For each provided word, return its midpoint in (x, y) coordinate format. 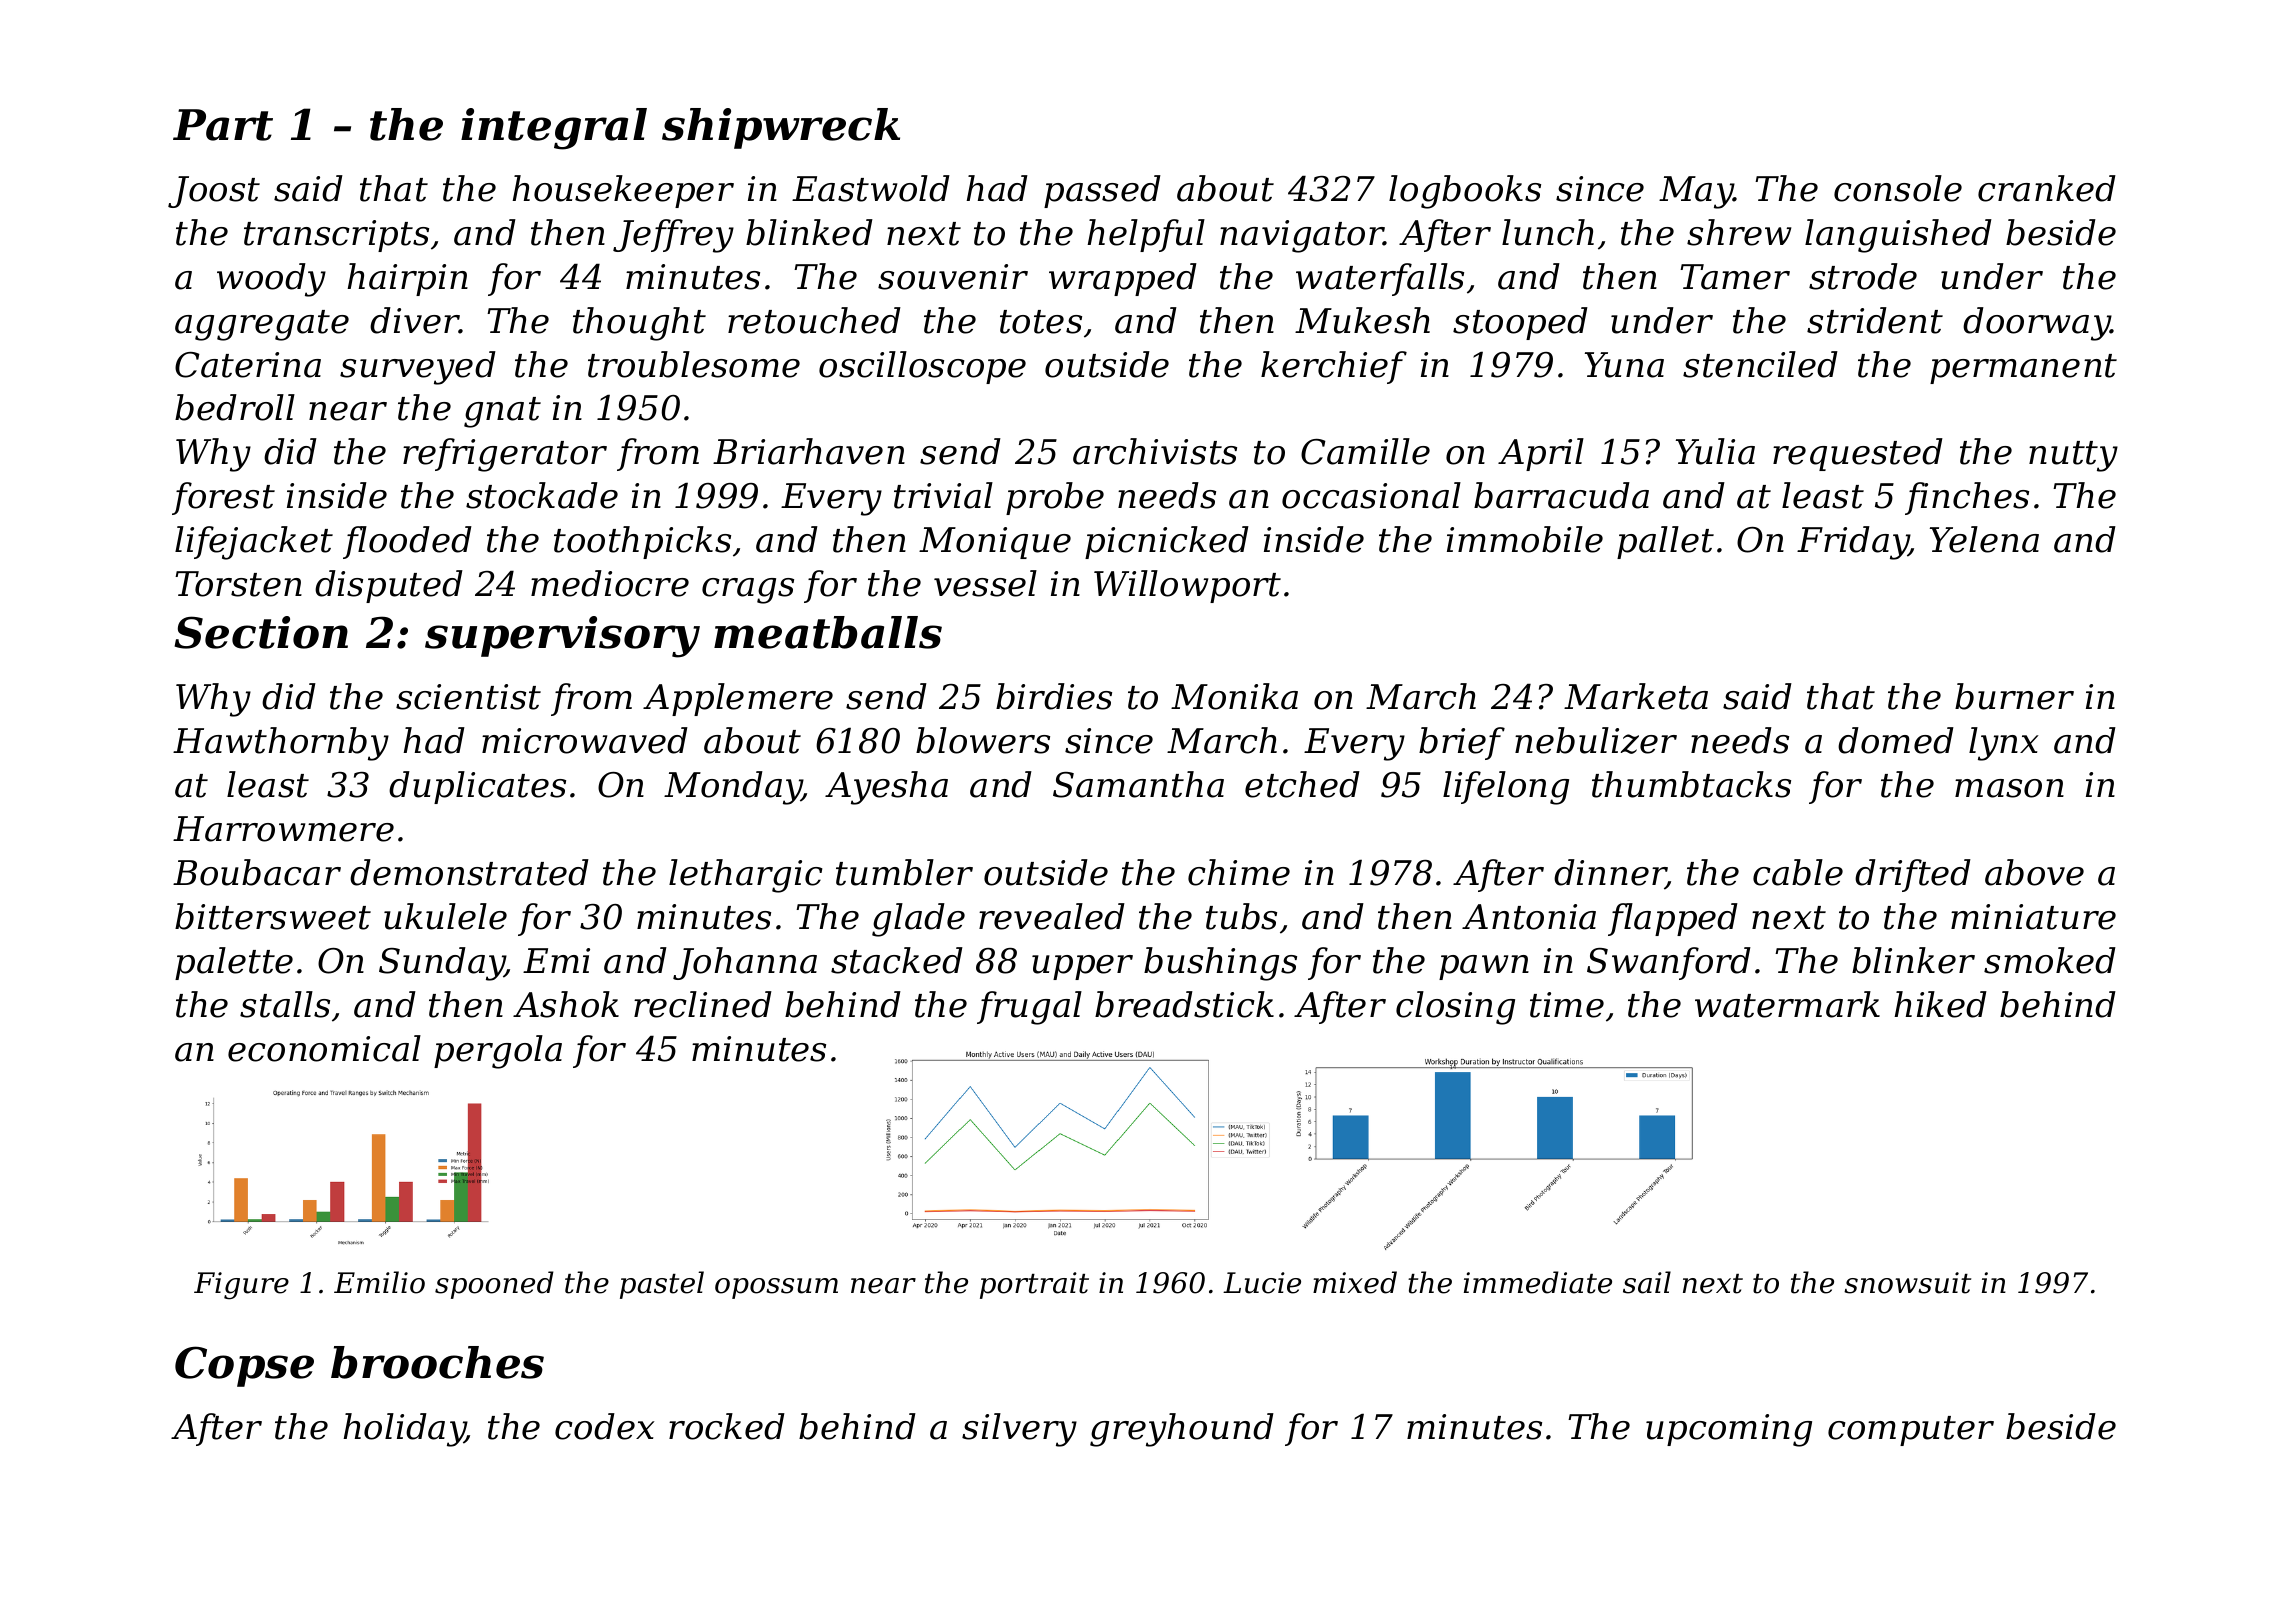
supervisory (562, 637)
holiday (404, 1430)
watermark (1787, 1004)
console (1898, 188)
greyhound (1182, 1430)
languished (1898, 236)
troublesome (694, 364)
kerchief (1334, 367)
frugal (1029, 1008)
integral (554, 129)
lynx (2004, 744)
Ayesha (886, 788)
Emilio (379, 1282)
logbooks (1465, 192)
